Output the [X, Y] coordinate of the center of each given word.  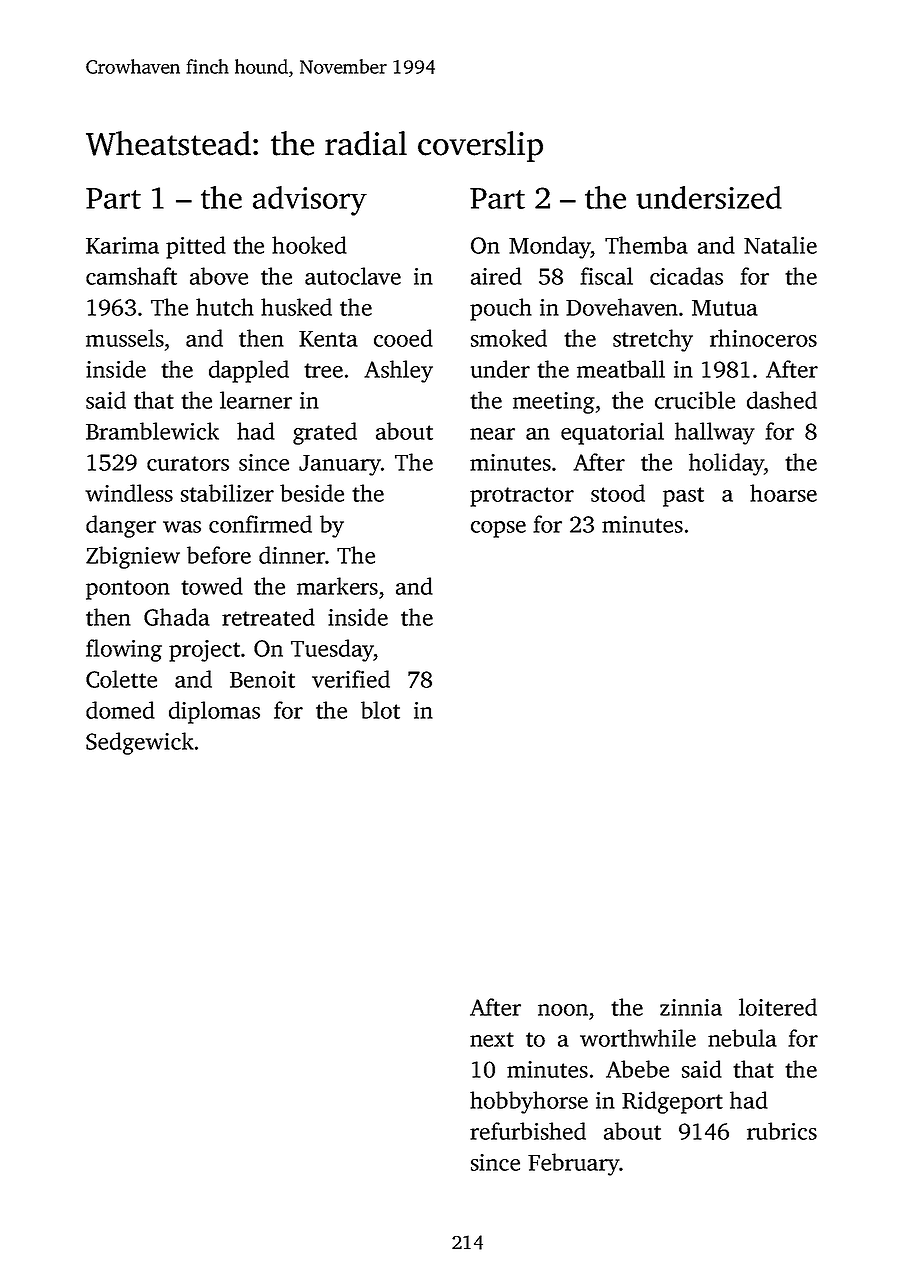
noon [563, 1010]
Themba [646, 245]
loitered [778, 1007]
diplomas [214, 712]
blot [380, 710]
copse [498, 529]
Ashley [398, 371]
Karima [122, 245]
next [492, 1039]
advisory [310, 201]
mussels [125, 338]
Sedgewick [140, 743]
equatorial [612, 433]
